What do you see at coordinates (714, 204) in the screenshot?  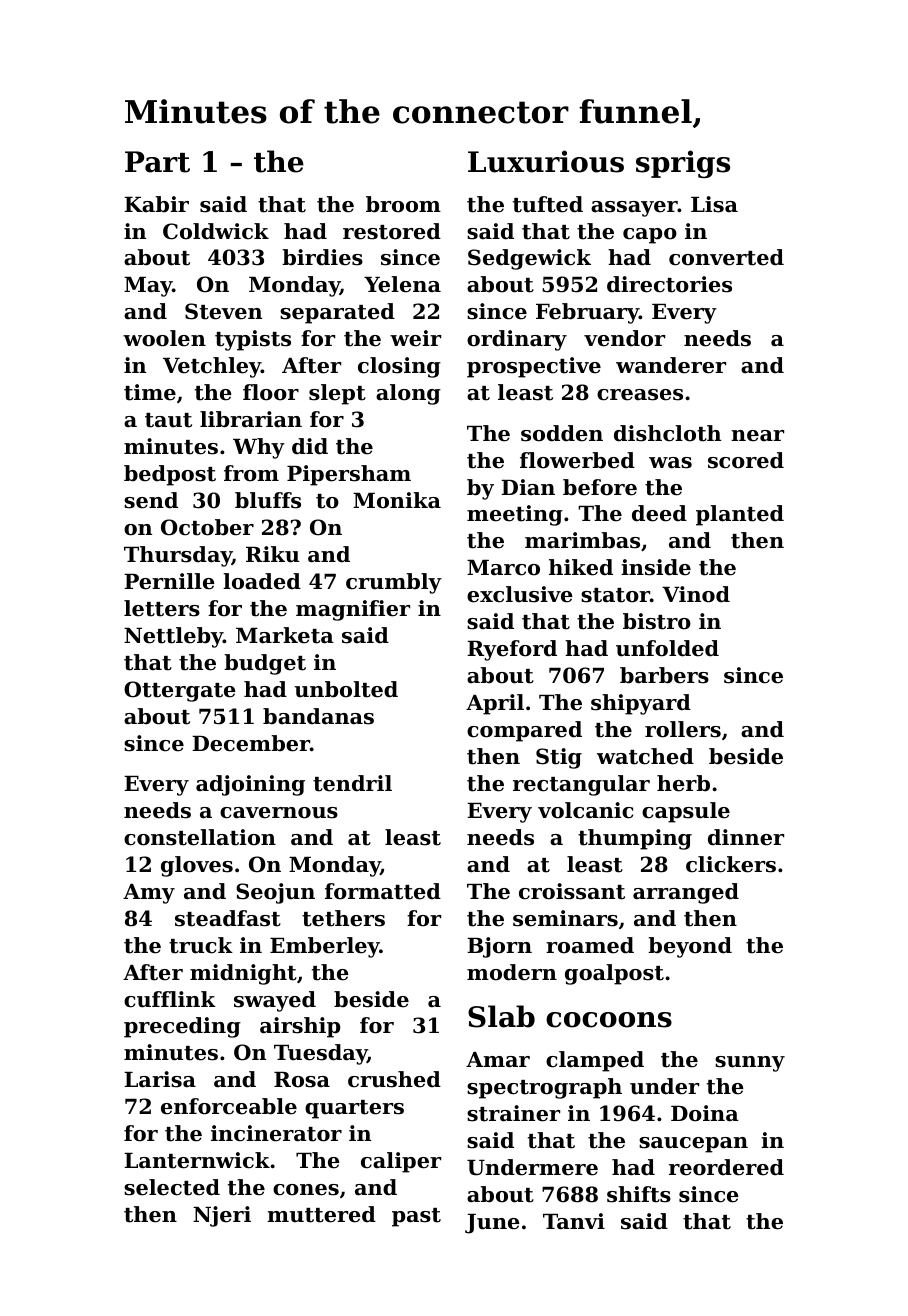 I see `Lisa` at bounding box center [714, 204].
